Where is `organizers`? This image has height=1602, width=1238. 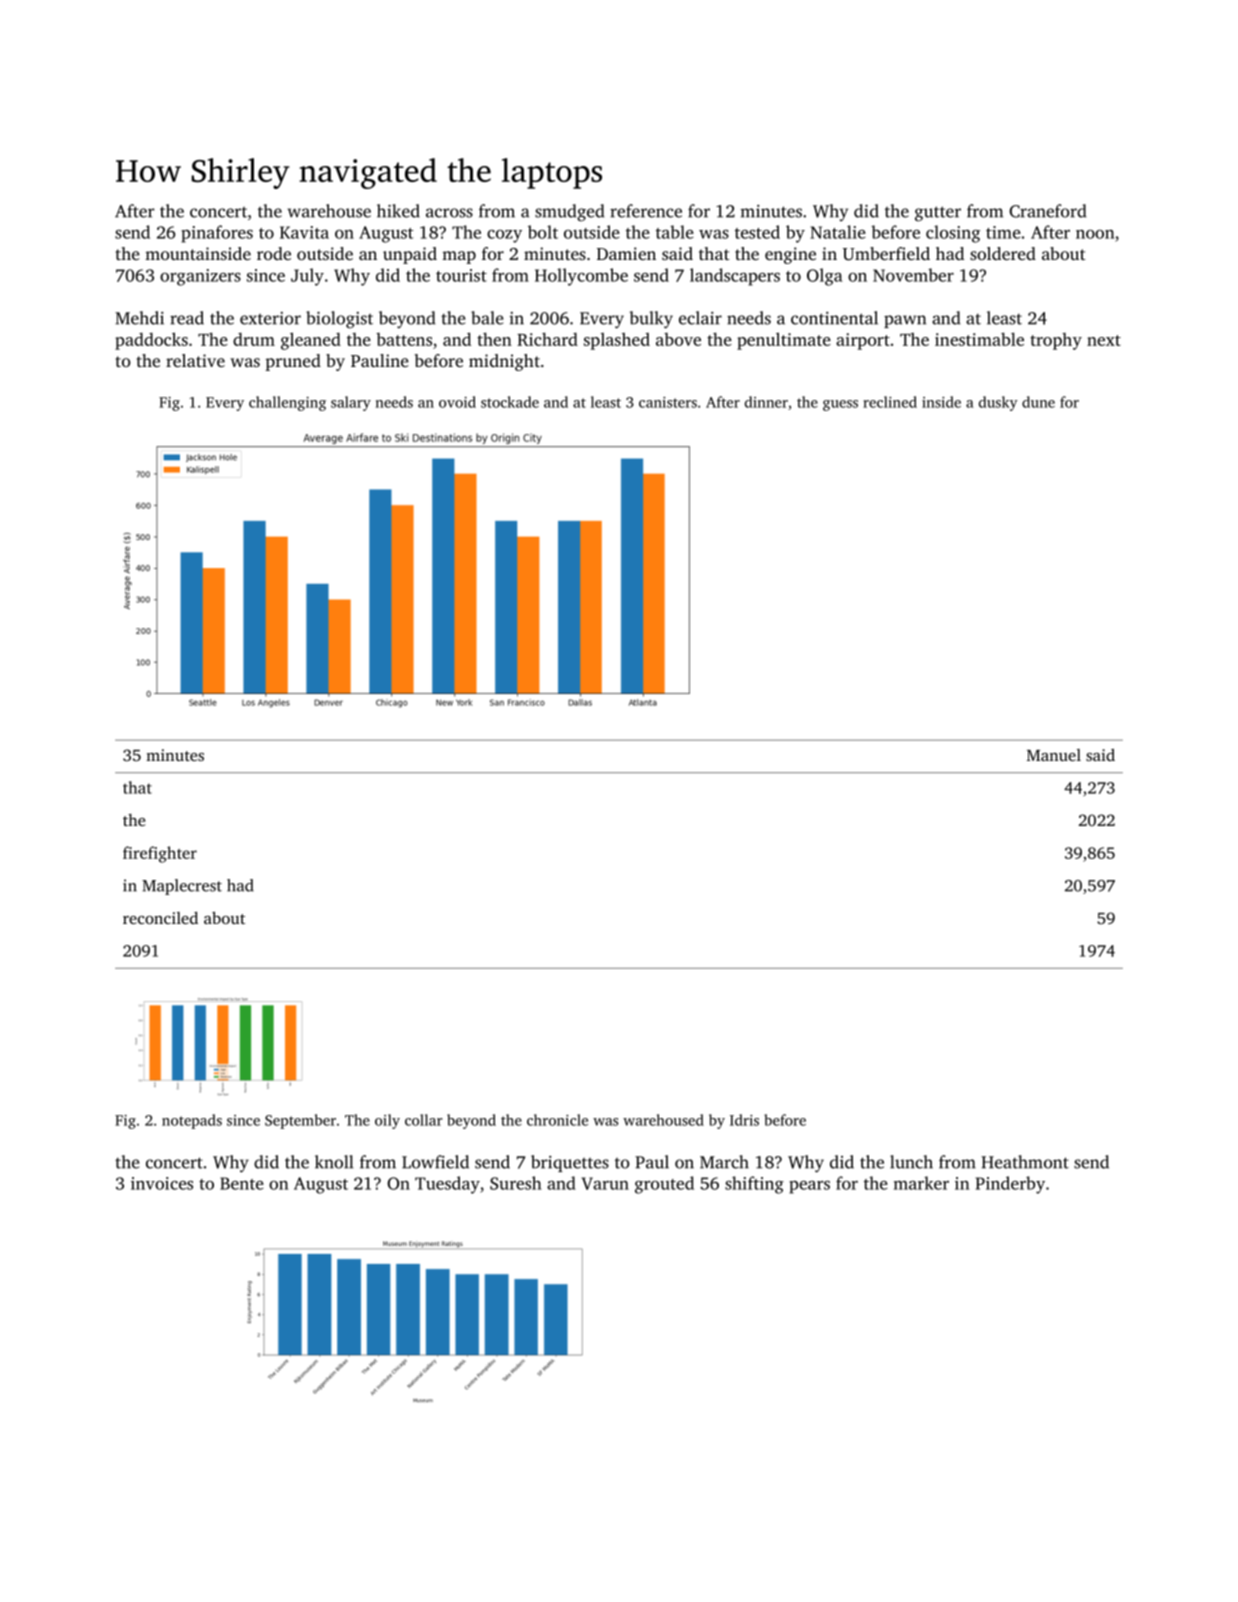
organizers is located at coordinates (200, 277).
